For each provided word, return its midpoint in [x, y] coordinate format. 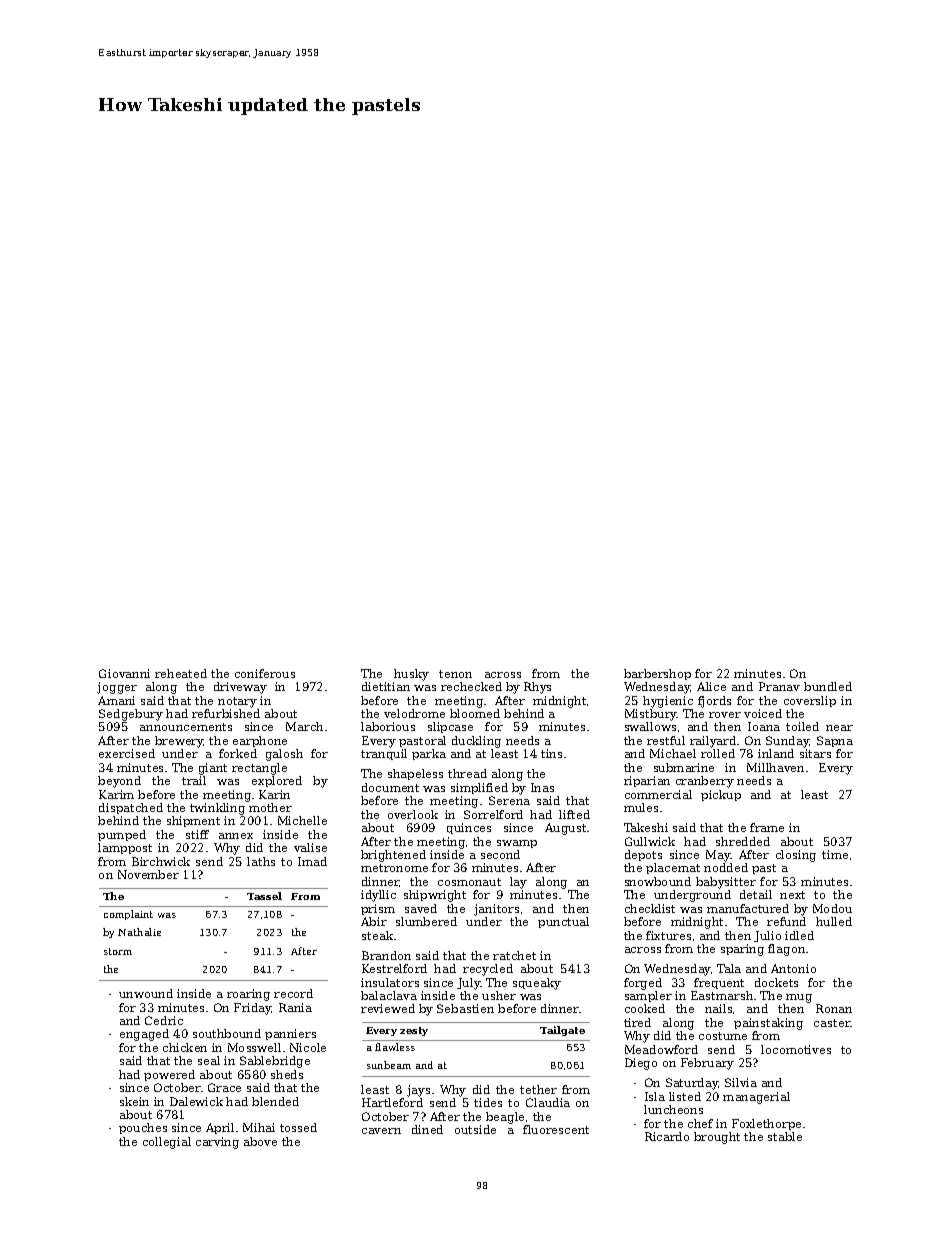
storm [118, 951]
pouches [143, 1128]
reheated [181, 673]
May [718, 856]
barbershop [657, 674]
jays [418, 1091]
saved [421, 908]
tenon [455, 674]
